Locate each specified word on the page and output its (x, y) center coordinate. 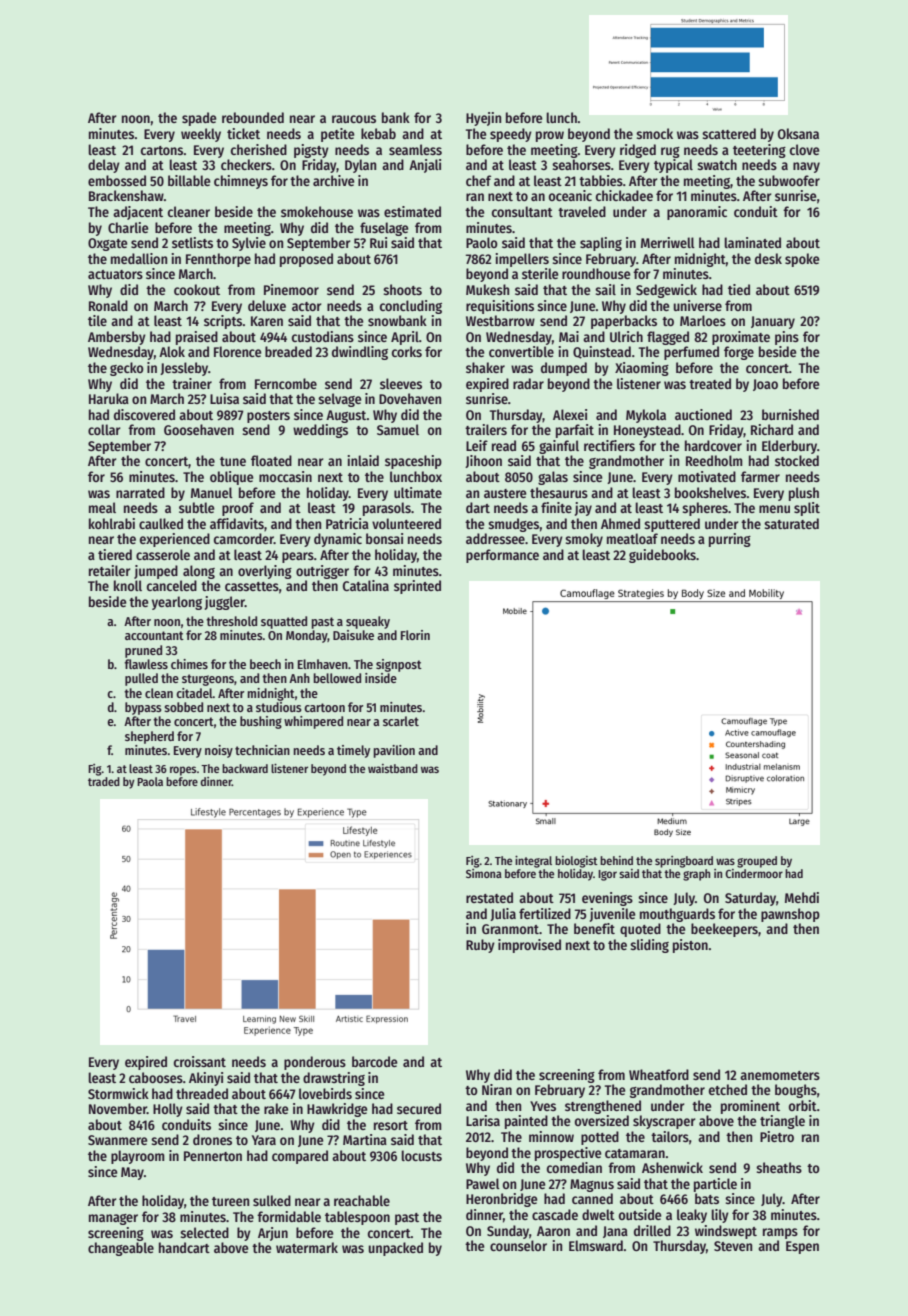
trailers (486, 429)
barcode (375, 1061)
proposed (306, 260)
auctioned (703, 414)
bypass (143, 708)
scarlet (401, 721)
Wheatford (659, 1074)
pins (787, 338)
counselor (518, 1245)
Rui (378, 242)
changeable (121, 1249)
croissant (200, 1061)
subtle (197, 507)
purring (730, 540)
